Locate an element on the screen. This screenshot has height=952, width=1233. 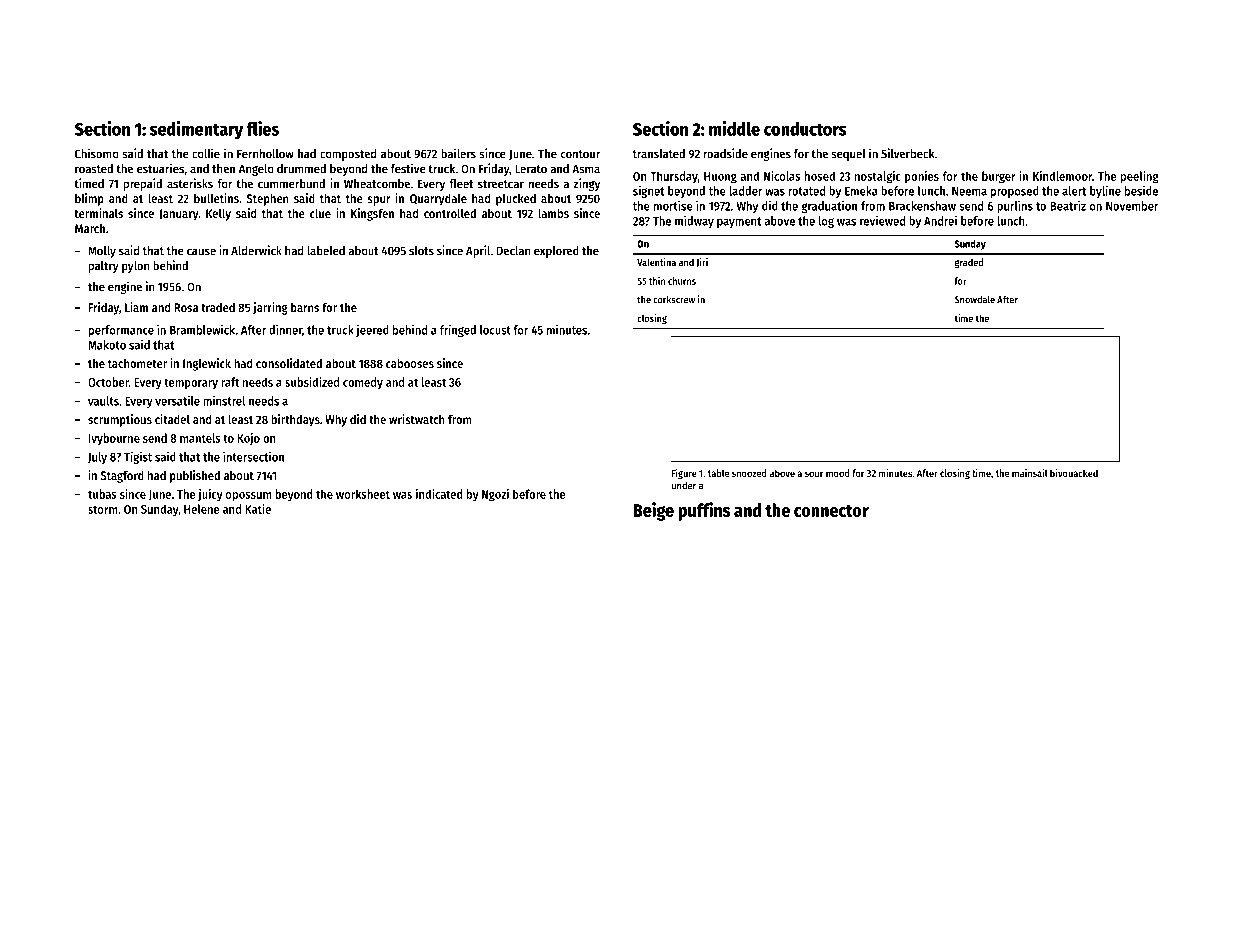
tachometer is located at coordinates (137, 363).
